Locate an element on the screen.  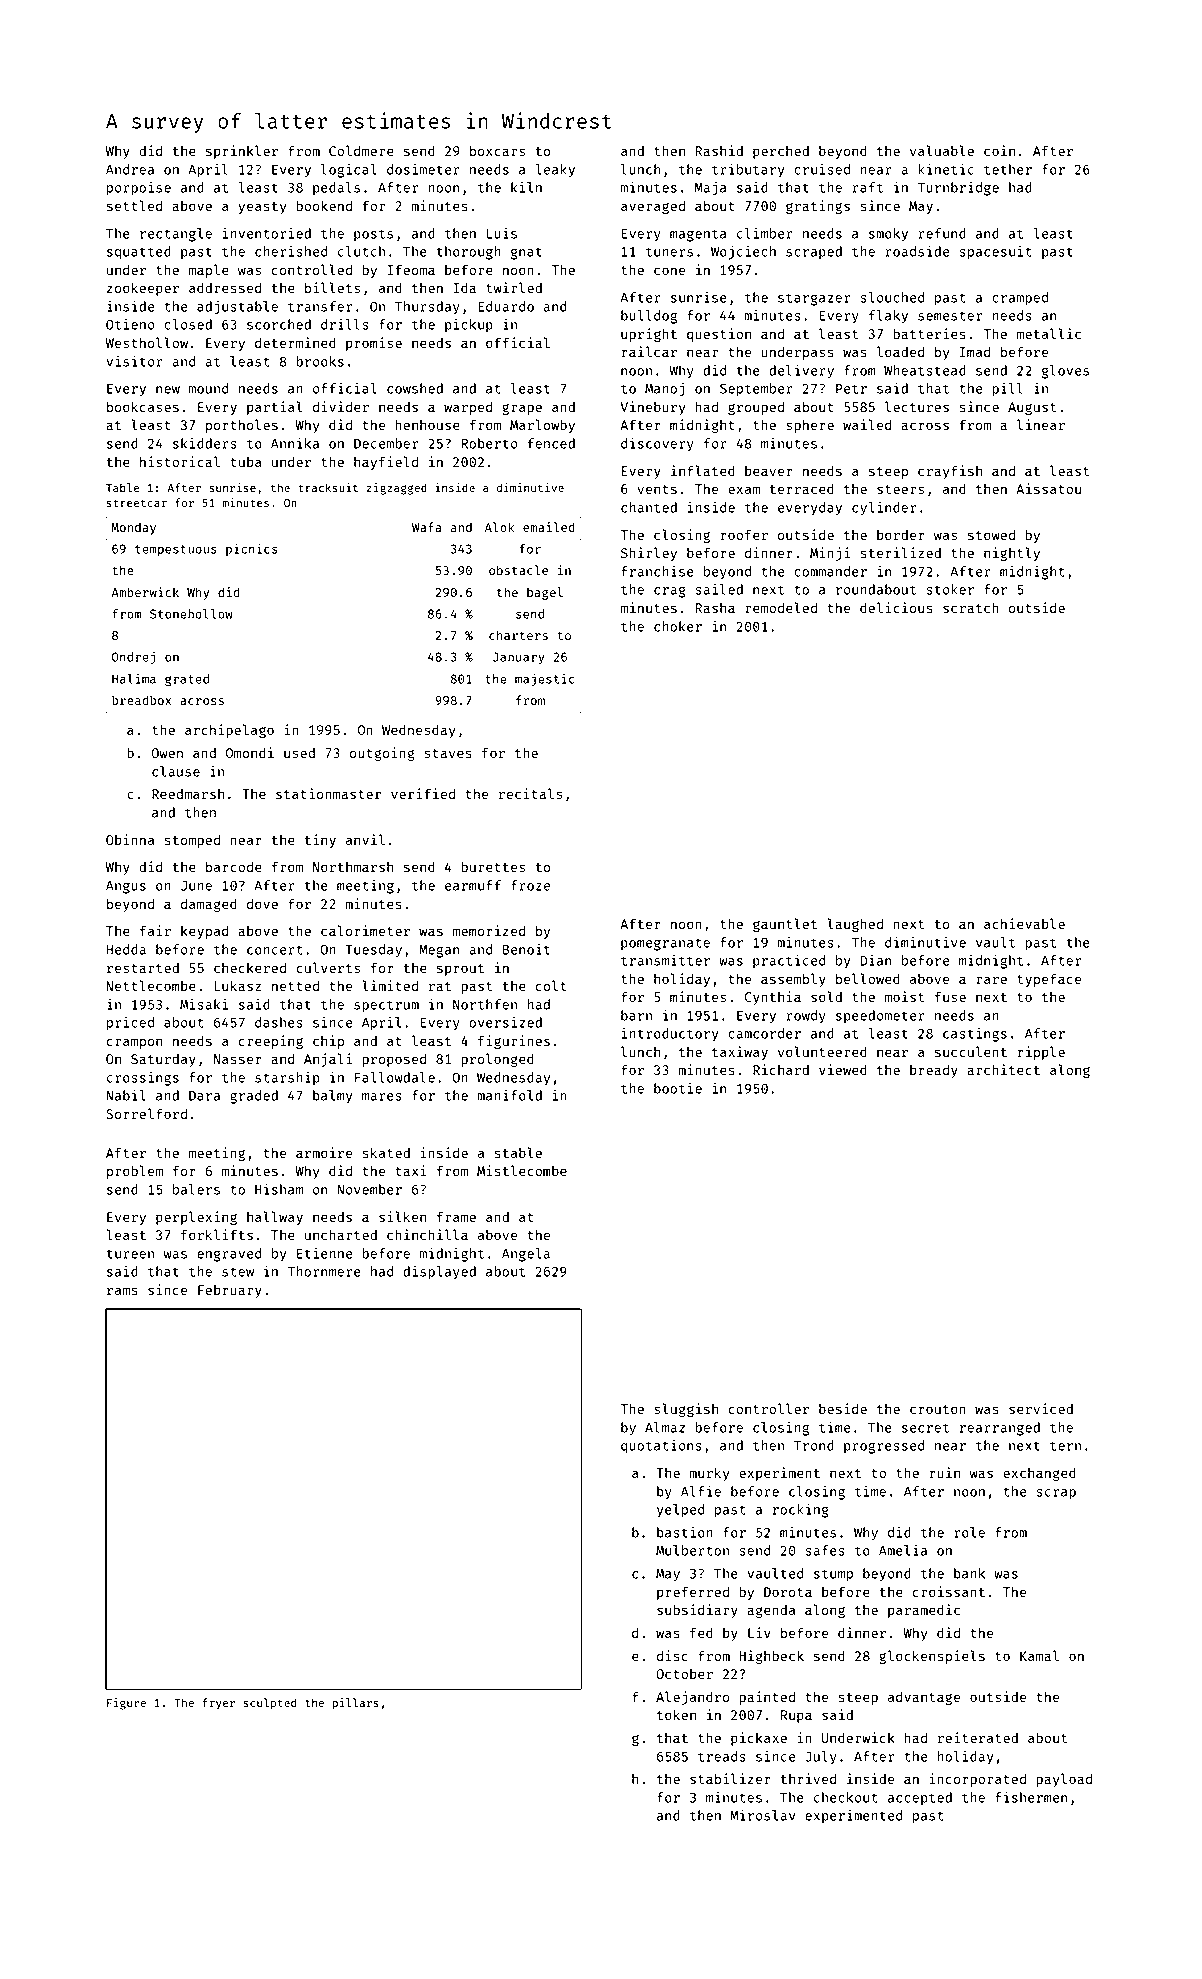
rectangle is located at coordinates (176, 235).
